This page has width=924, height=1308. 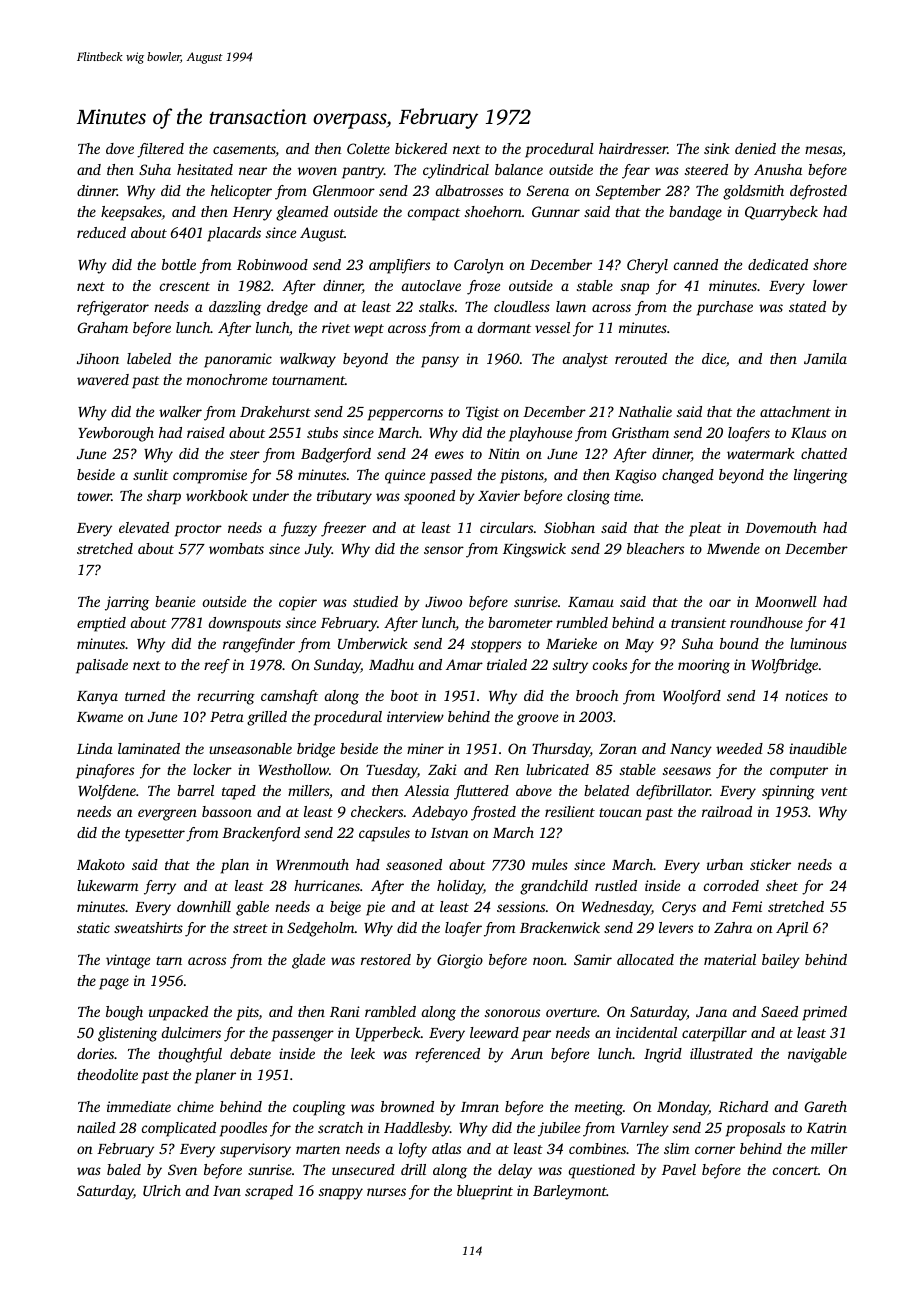 I want to click on peppercorns, so click(x=405, y=415).
